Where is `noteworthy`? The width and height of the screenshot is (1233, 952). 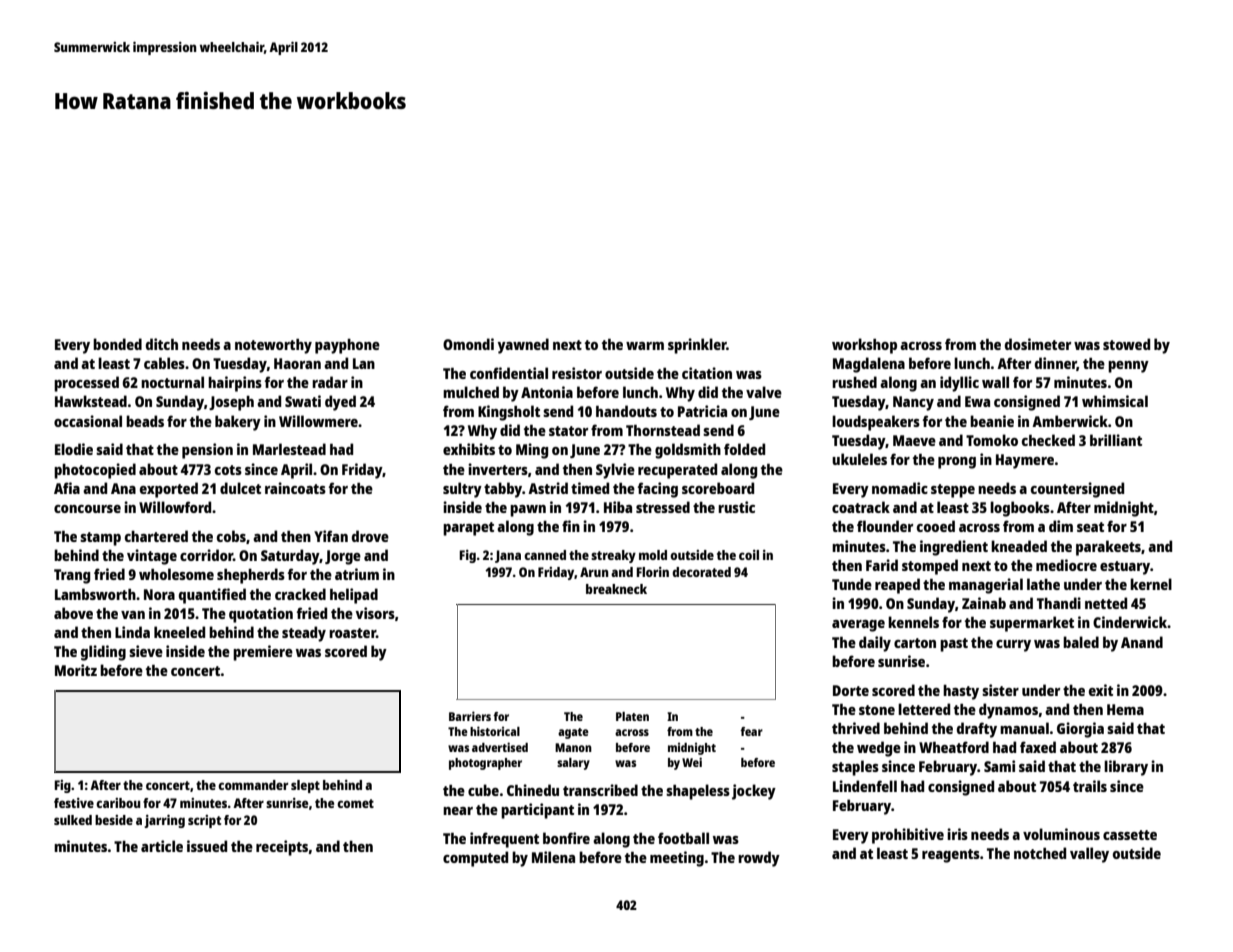 noteworthy is located at coordinates (273, 346).
